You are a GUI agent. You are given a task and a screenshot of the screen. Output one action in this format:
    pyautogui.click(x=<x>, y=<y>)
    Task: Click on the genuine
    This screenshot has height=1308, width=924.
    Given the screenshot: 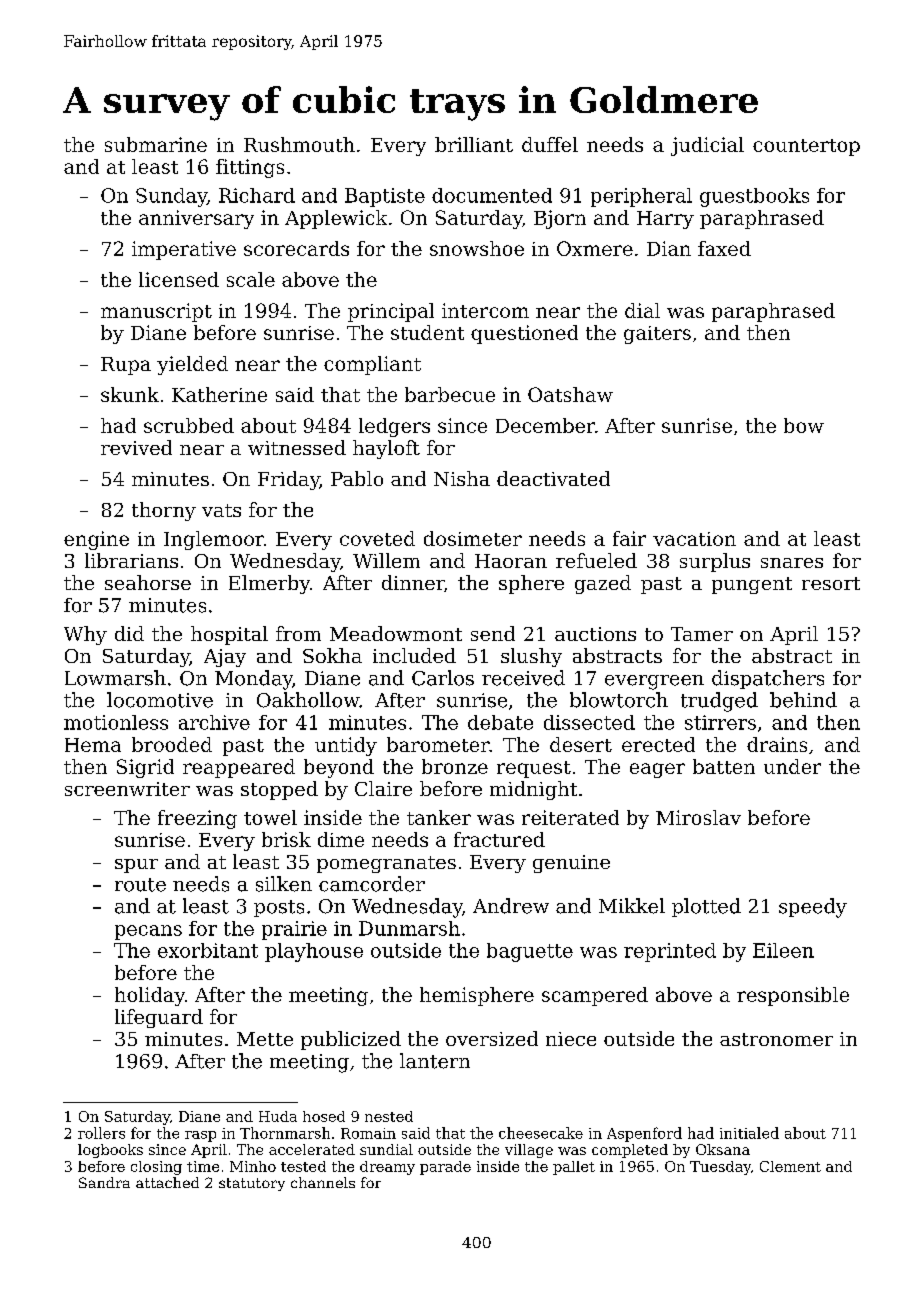 What is the action you would take?
    pyautogui.click(x=571, y=864)
